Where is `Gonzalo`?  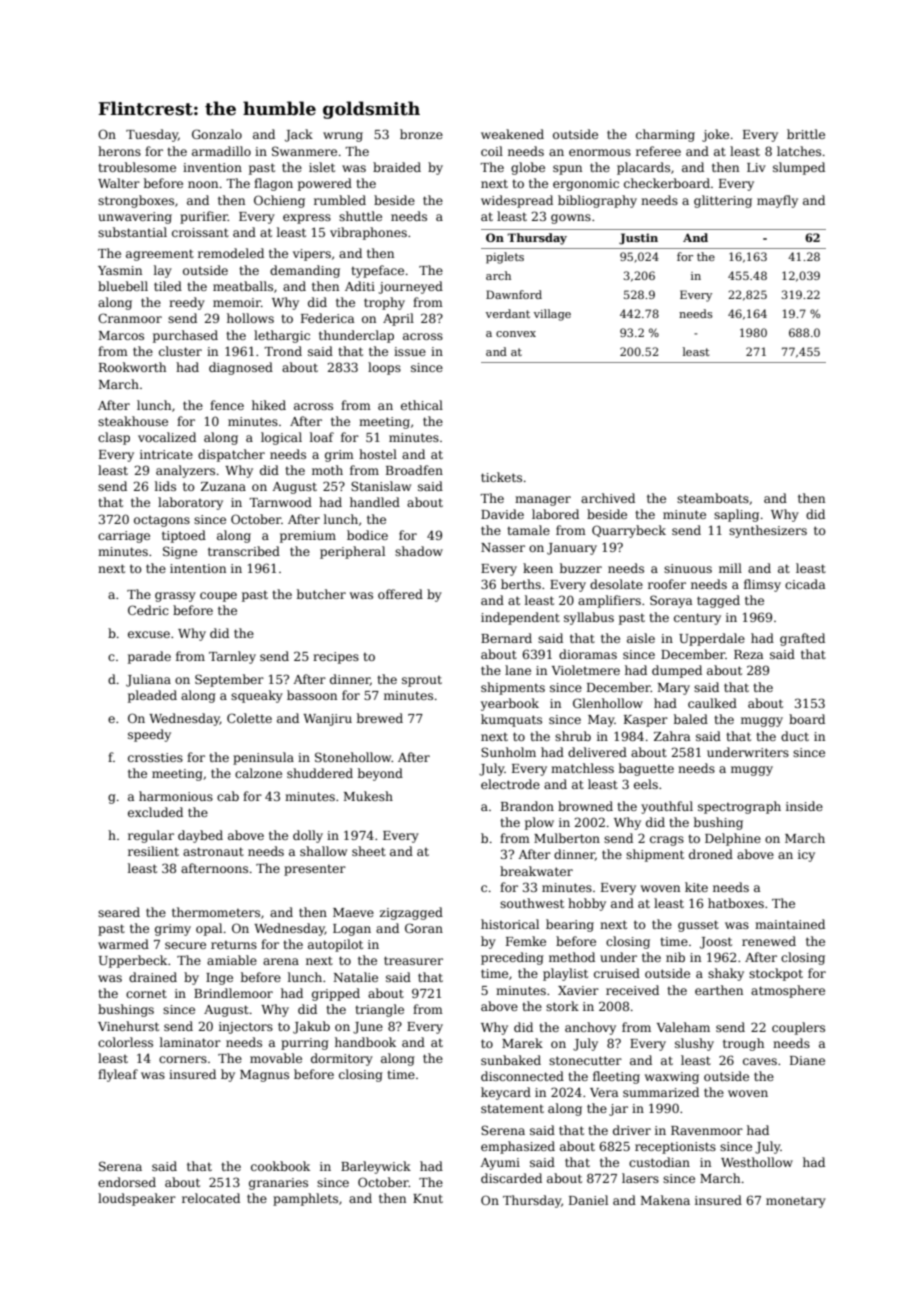
Gonzalo is located at coordinates (217, 134).
